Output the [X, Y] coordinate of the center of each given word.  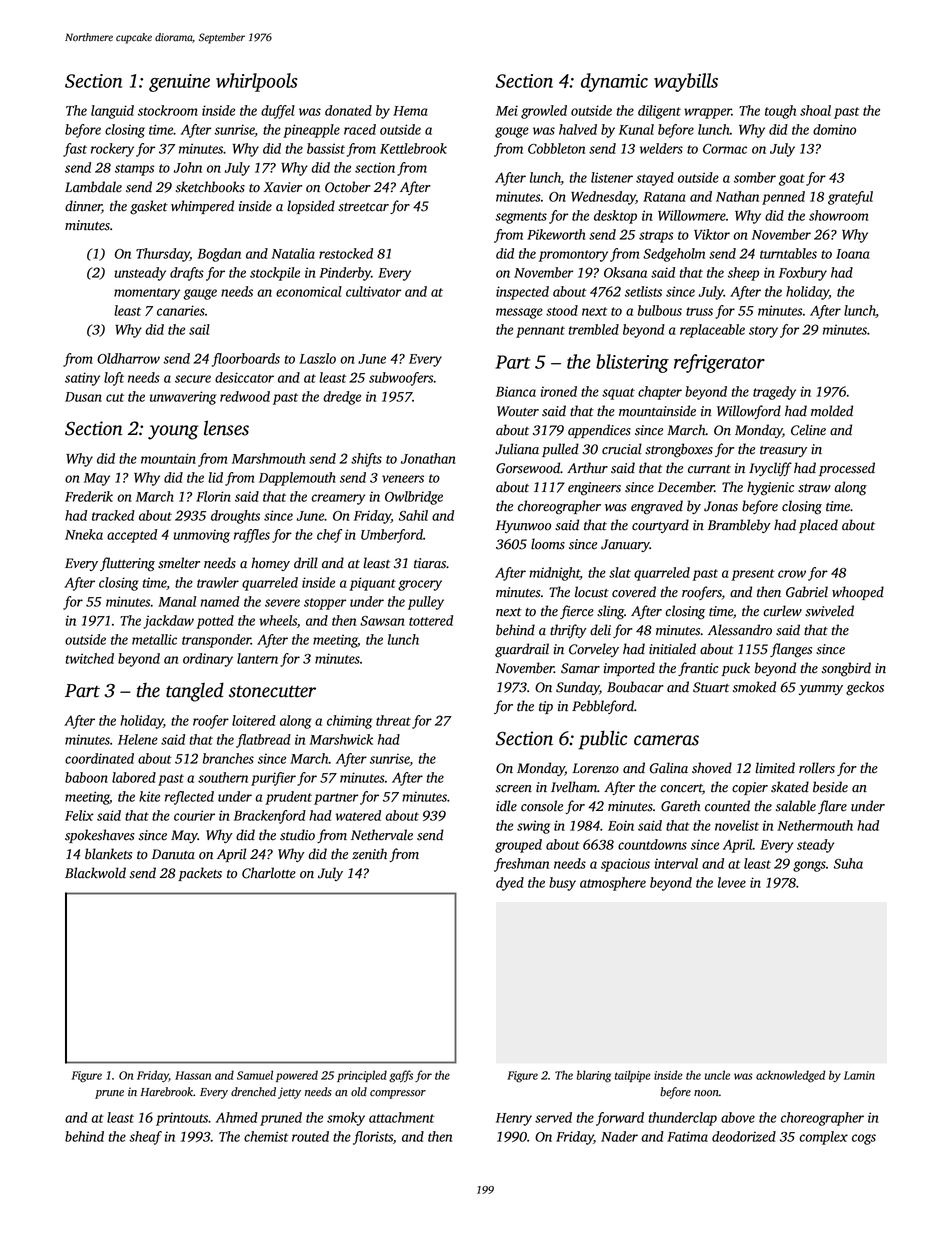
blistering [632, 363]
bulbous [660, 310]
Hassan [193, 1075]
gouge [512, 132]
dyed [510, 884]
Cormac [725, 149]
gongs [809, 866]
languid [112, 112]
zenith [369, 854]
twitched [90, 658]
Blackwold [95, 873]
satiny [82, 379]
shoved [712, 768]
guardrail [522, 650]
